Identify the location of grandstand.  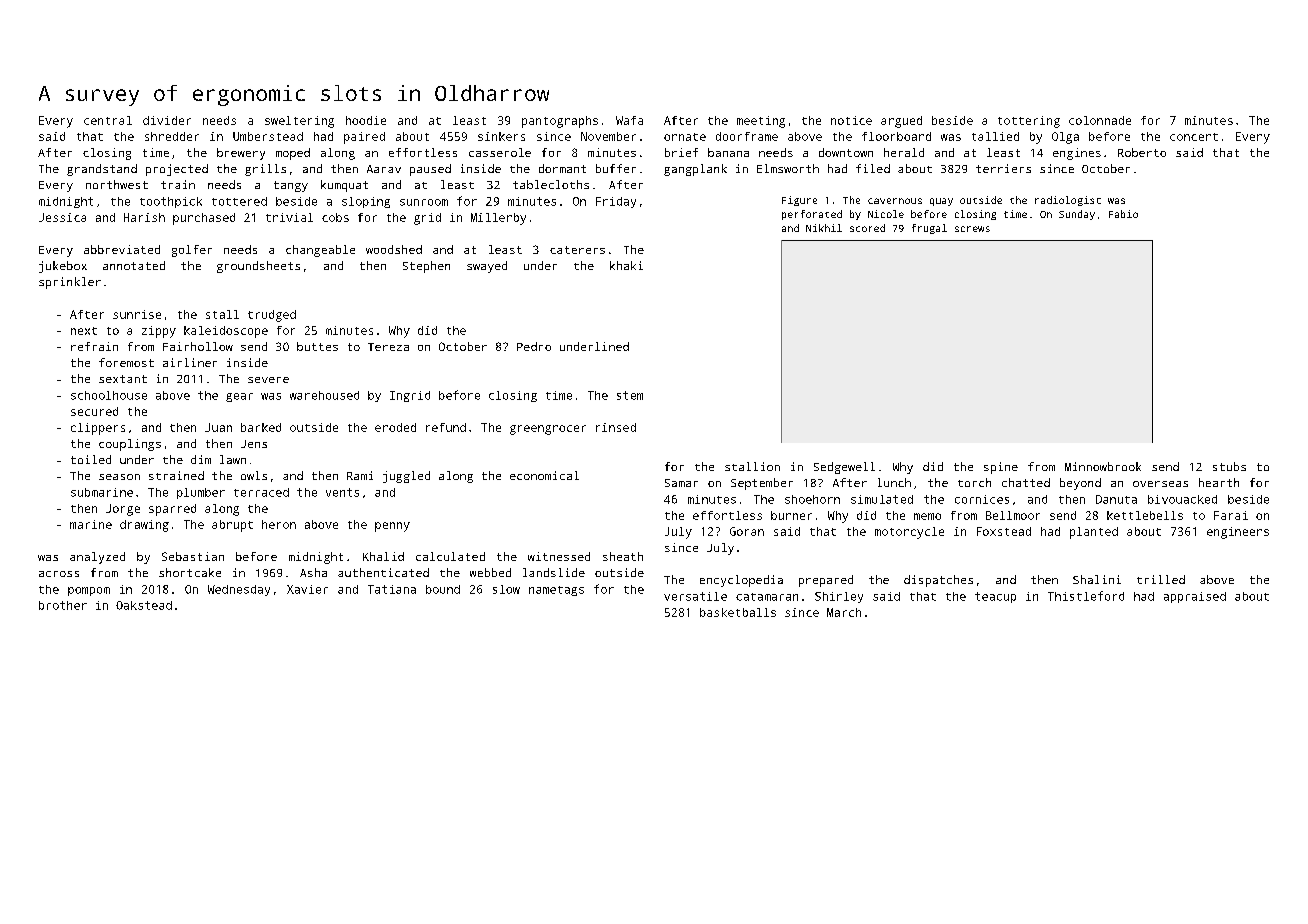
(102, 170).
